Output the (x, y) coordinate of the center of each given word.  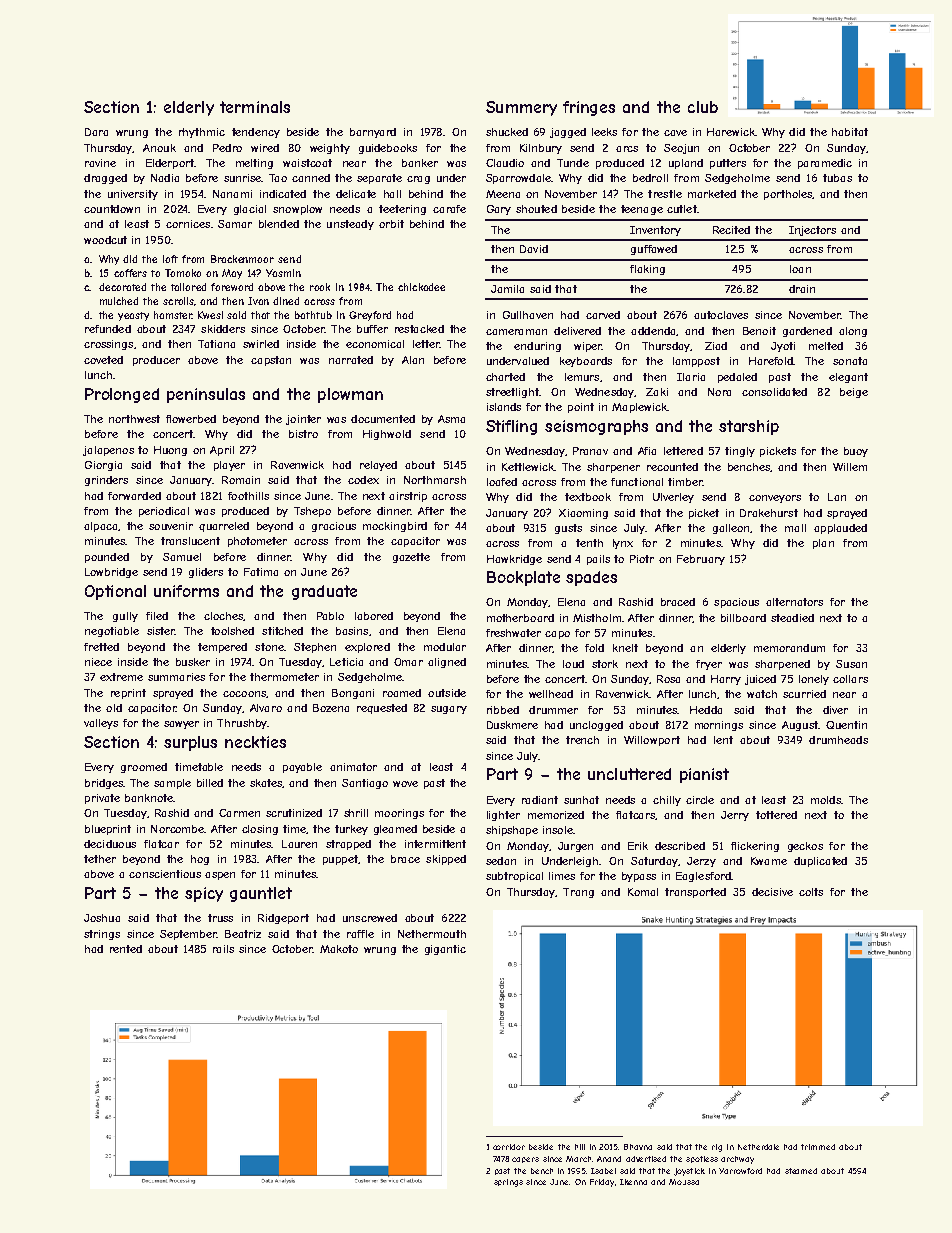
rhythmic (202, 133)
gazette (411, 558)
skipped (446, 860)
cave (675, 133)
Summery (521, 108)
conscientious (165, 874)
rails (223, 949)
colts (811, 892)
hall (392, 194)
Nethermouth (432, 934)
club (703, 107)
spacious (736, 603)
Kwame (769, 861)
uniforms (186, 591)
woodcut (105, 240)
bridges (104, 784)
